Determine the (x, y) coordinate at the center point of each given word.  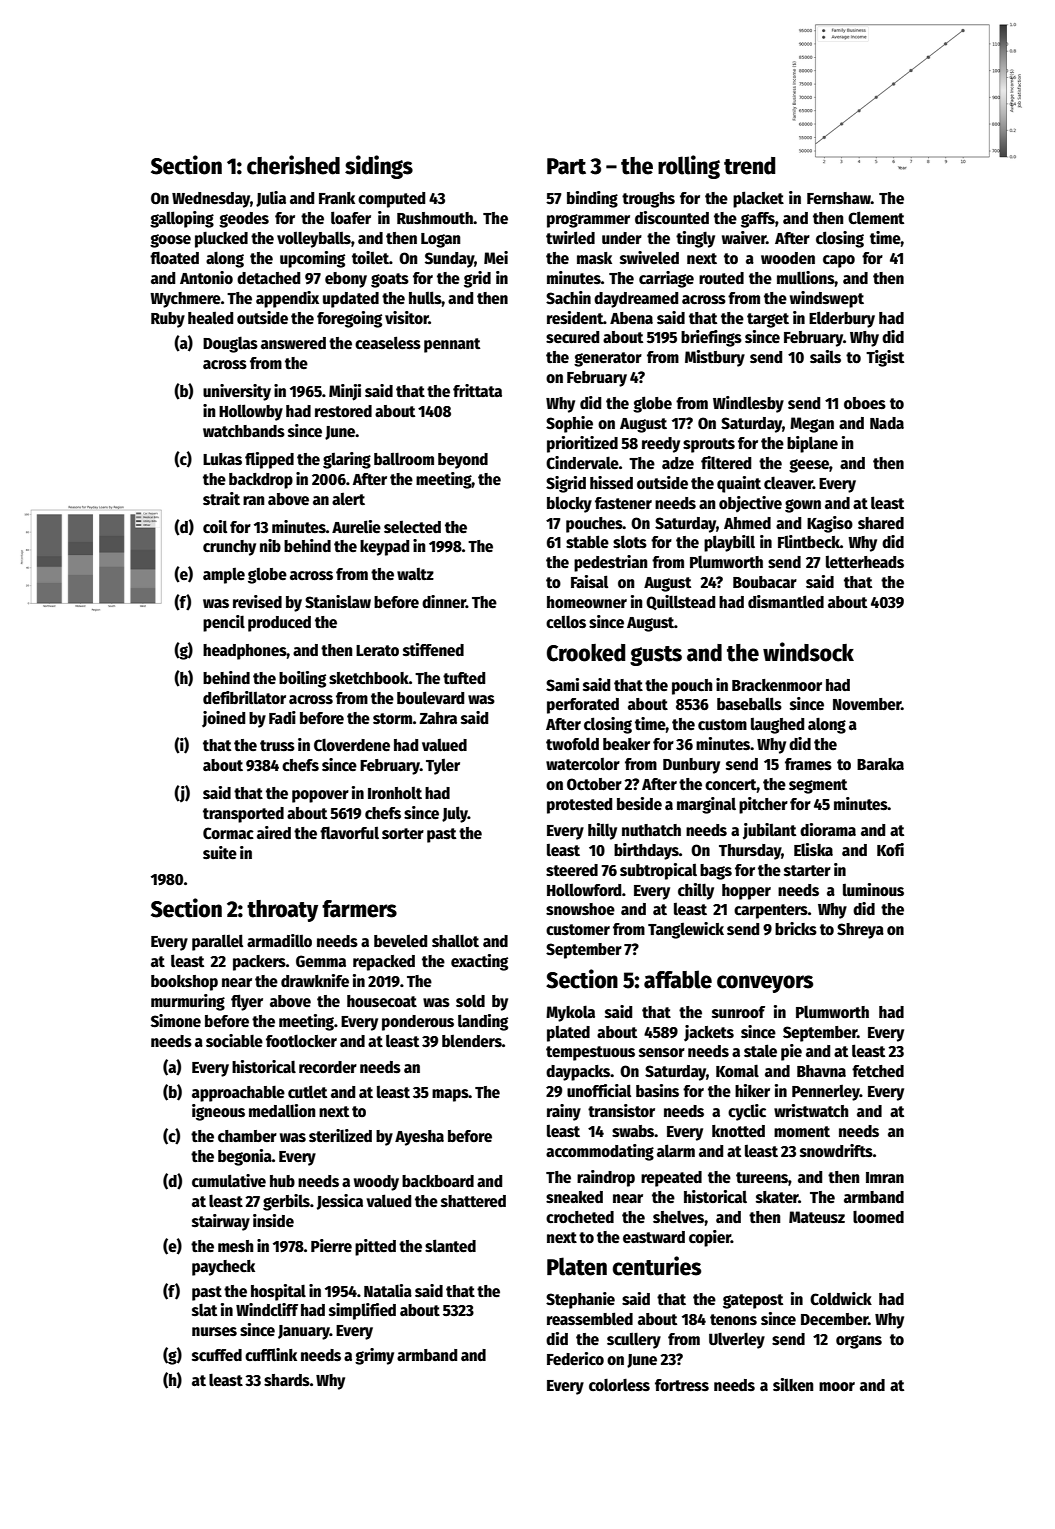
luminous (873, 890)
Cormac (228, 833)
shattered (473, 1201)
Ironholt (395, 793)
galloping (182, 219)
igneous (218, 1112)
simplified (362, 1311)
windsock (808, 652)
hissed (611, 482)
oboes (865, 403)
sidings (379, 167)
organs (859, 1342)
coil (215, 527)
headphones (245, 652)
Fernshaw (839, 198)
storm (393, 718)
